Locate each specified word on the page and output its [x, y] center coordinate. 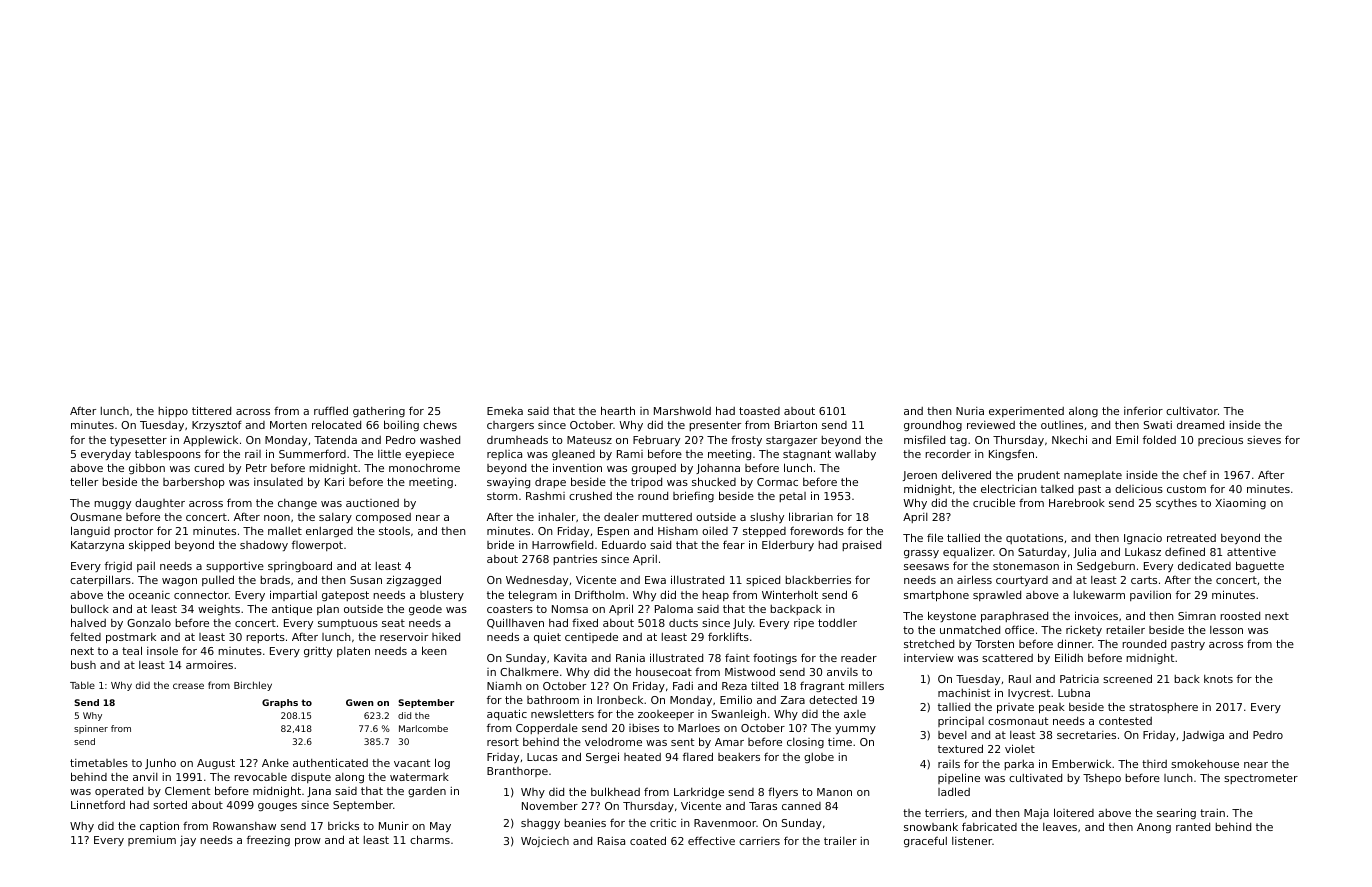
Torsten [994, 644]
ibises [644, 728]
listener [972, 841]
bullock [90, 608]
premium [152, 841]
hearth [618, 410]
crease [188, 686]
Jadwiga [1203, 736]
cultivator [1192, 411]
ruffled [331, 410]
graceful [925, 841]
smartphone [936, 596]
